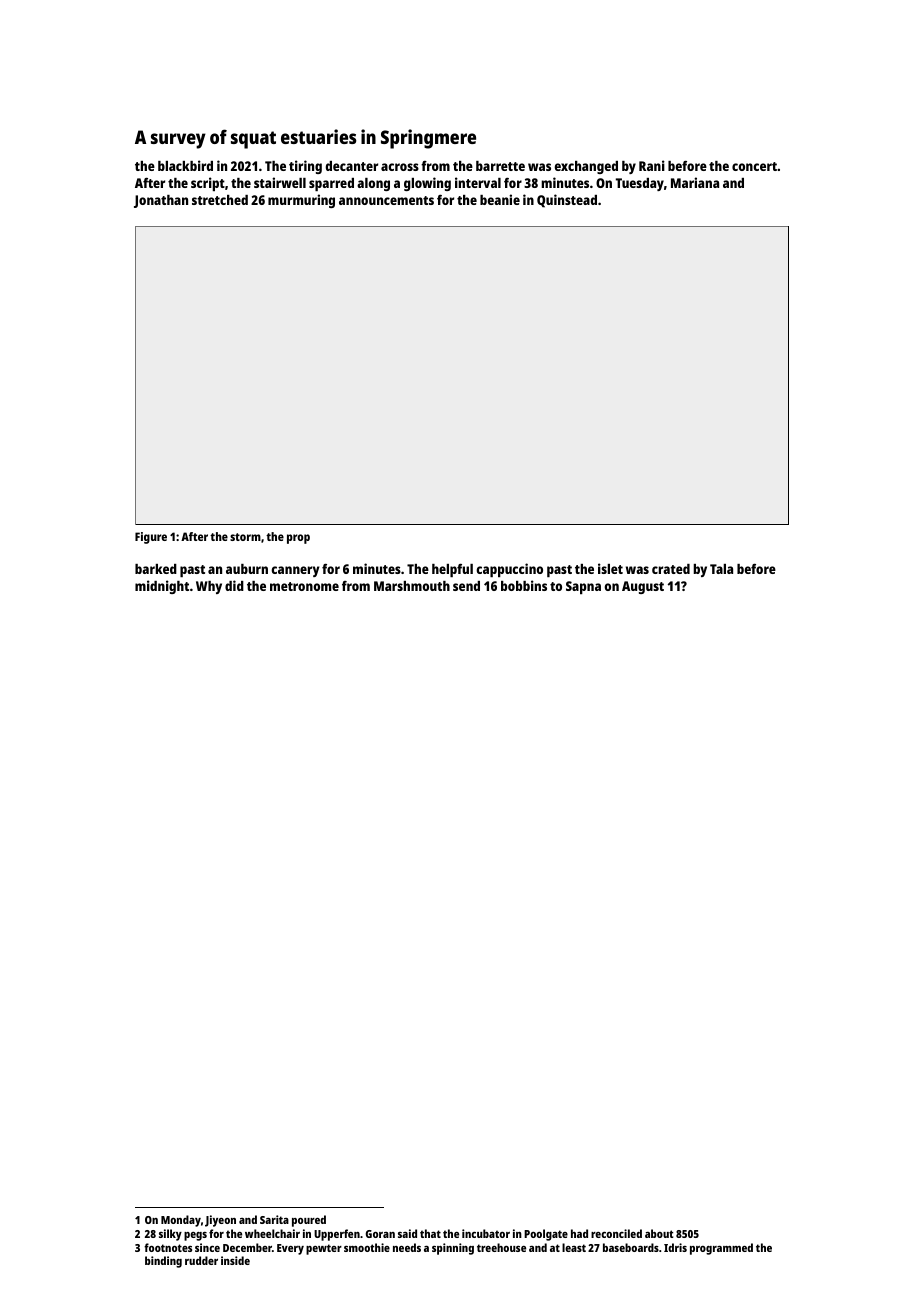 This image has height=1314, width=924. What do you see at coordinates (631, 1247) in the image?
I see `baseboards` at bounding box center [631, 1247].
